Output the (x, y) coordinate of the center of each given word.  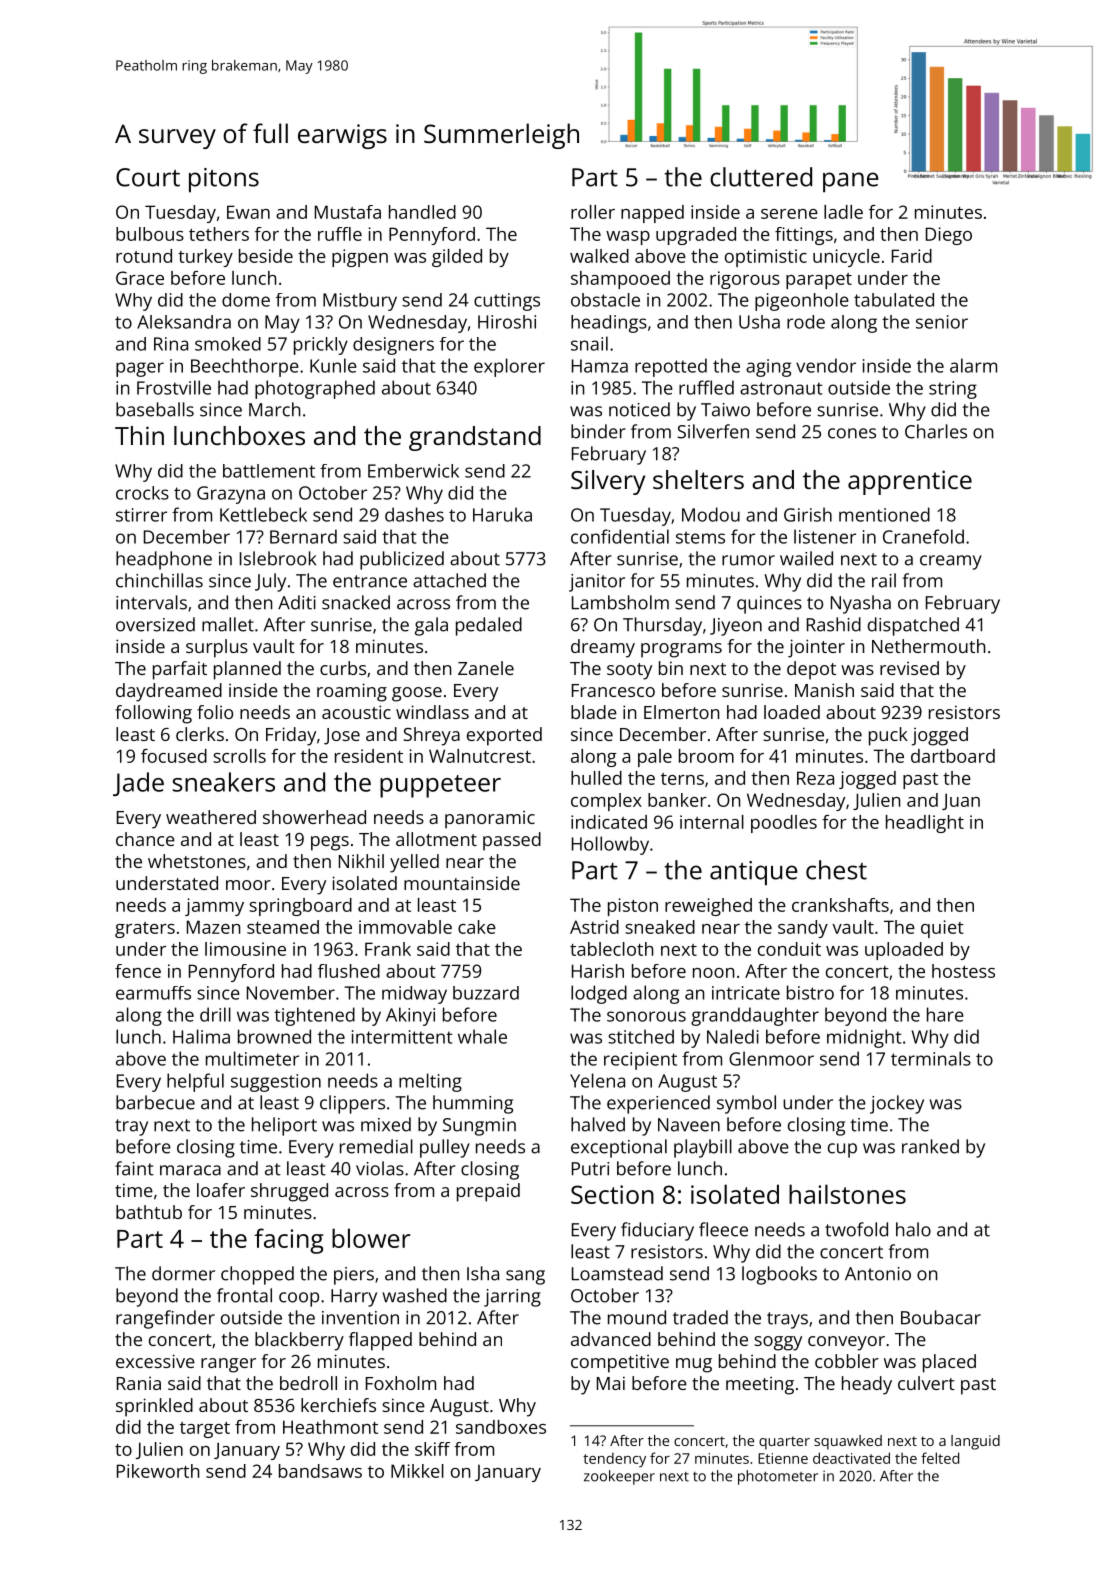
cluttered (761, 177)
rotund (144, 256)
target (205, 1429)
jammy (214, 907)
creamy (951, 562)
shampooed (620, 280)
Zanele (486, 668)
